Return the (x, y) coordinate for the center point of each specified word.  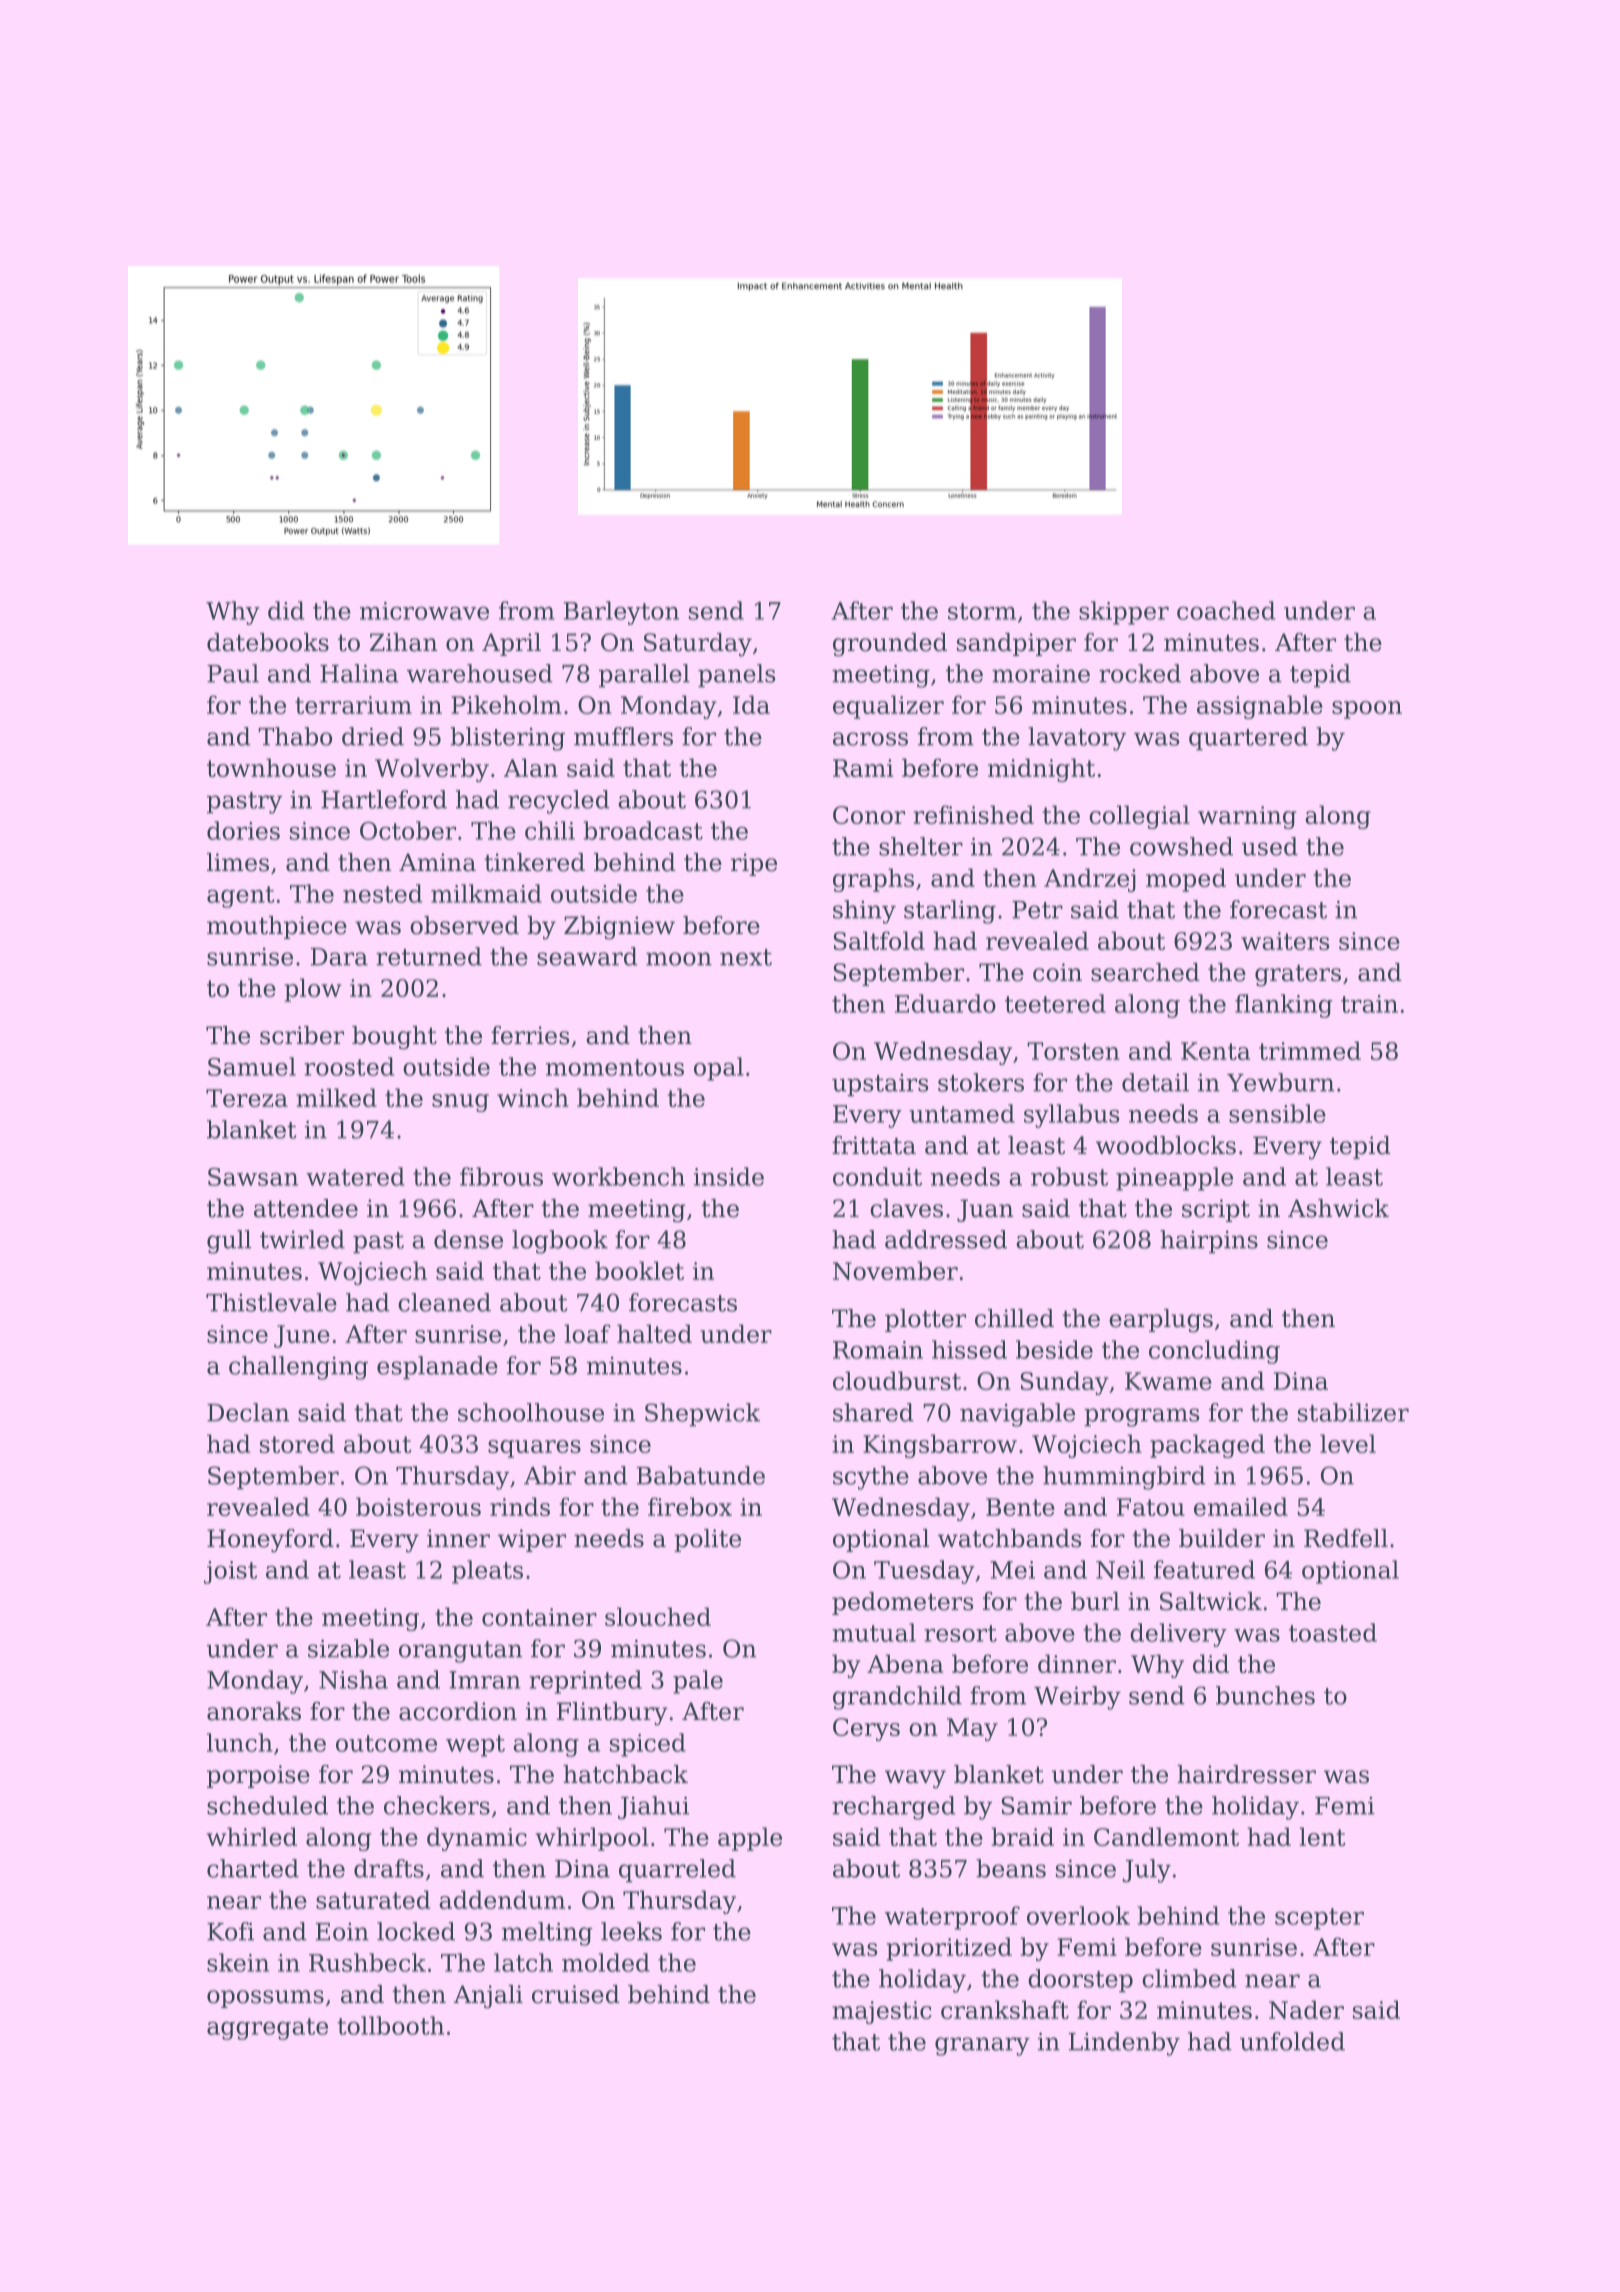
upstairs (880, 1085)
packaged (1207, 1446)
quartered (1248, 738)
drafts (389, 1868)
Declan (248, 1412)
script (1216, 1210)
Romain (878, 1350)
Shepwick (702, 1414)
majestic (882, 2012)
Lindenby (1124, 2044)
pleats (487, 1572)
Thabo (295, 736)
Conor (869, 815)
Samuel (252, 1066)
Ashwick (1338, 1208)
